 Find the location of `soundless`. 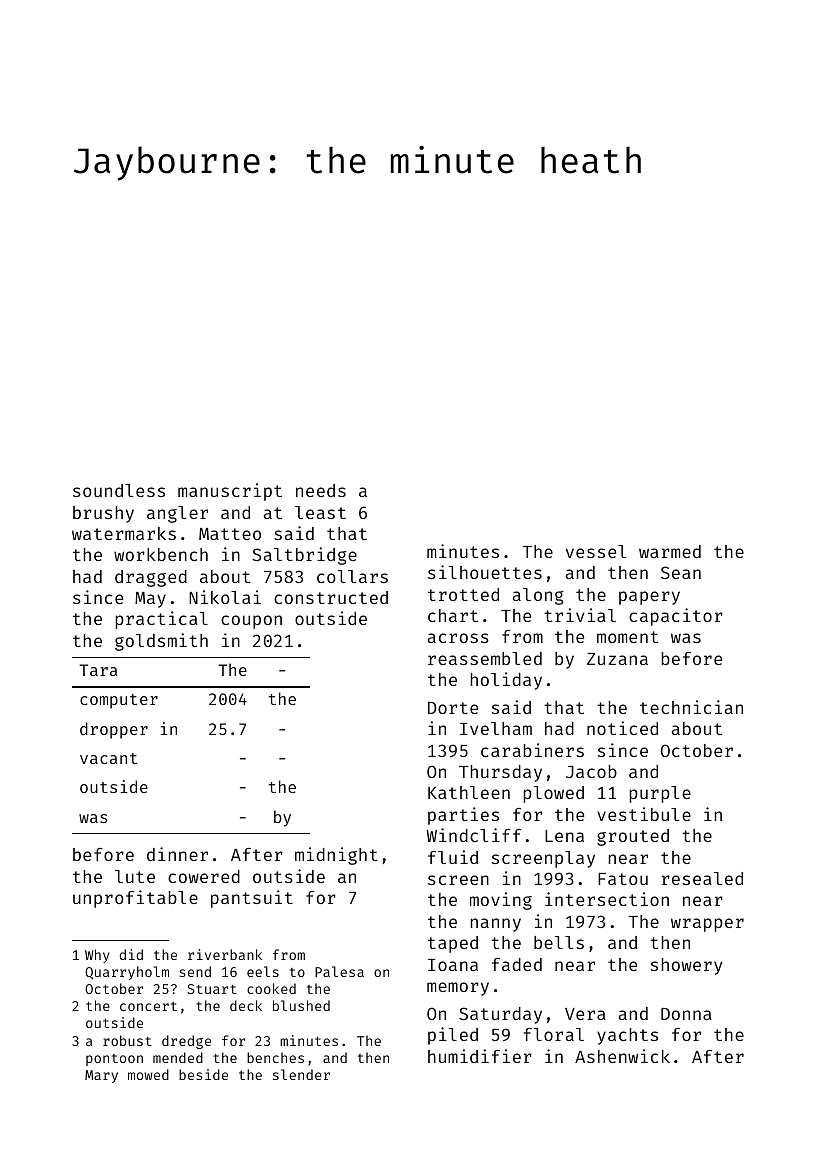

soundless is located at coordinates (119, 490).
